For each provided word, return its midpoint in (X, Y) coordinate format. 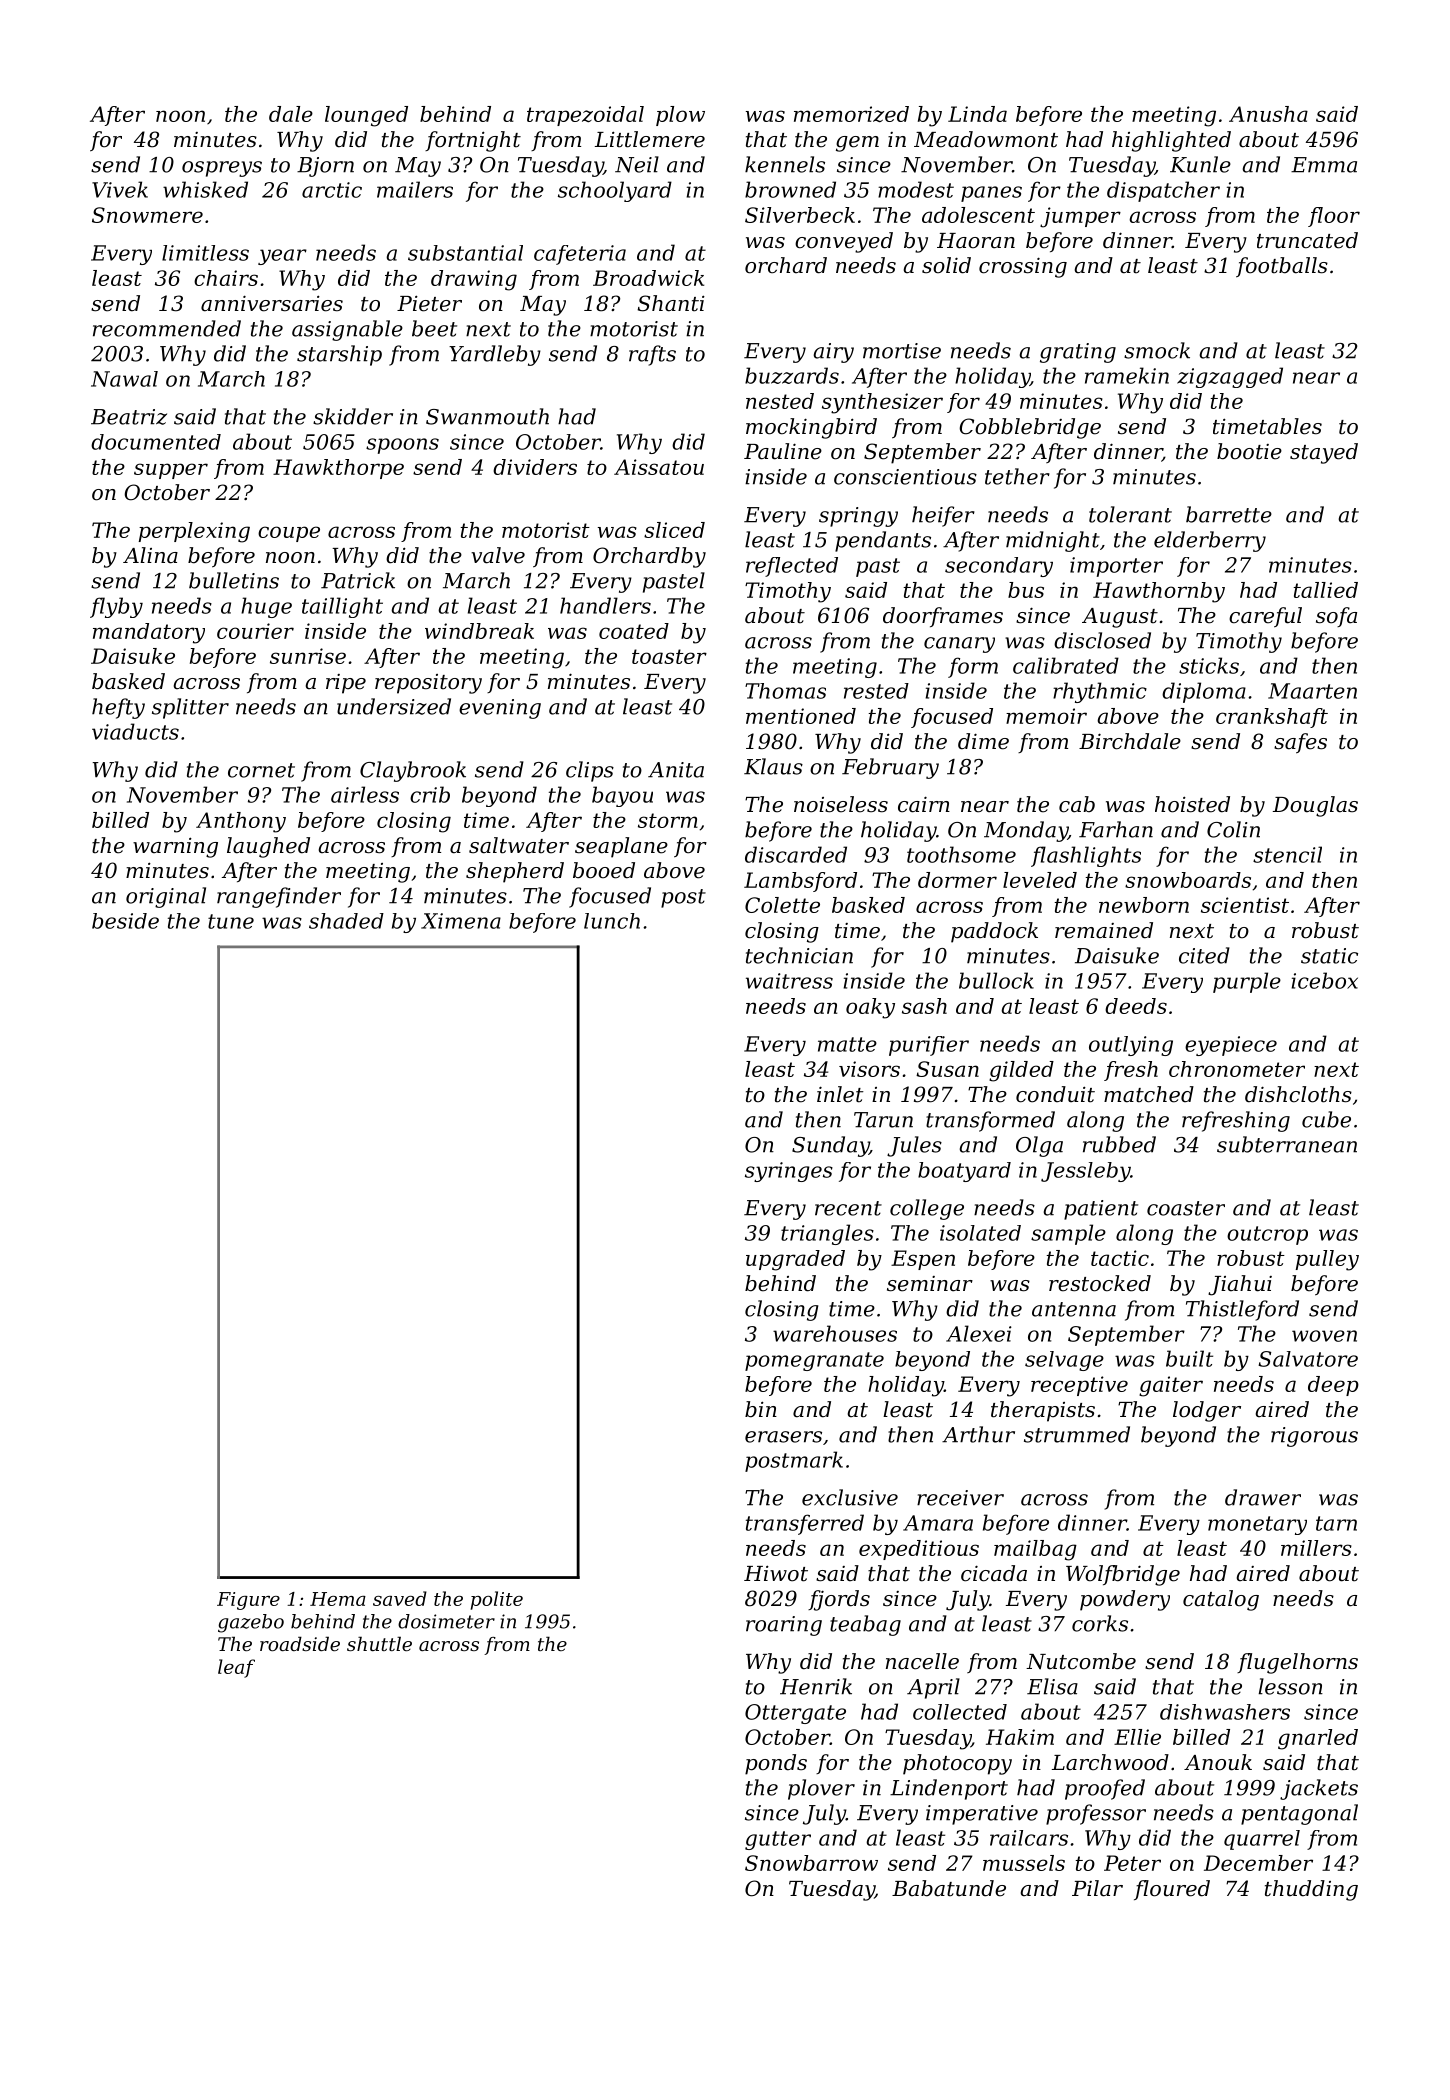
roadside (300, 1643)
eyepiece (1231, 1046)
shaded (346, 921)
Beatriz (129, 417)
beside (125, 921)
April (933, 1688)
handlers (605, 605)
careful (1265, 617)
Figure (248, 1601)
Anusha (1268, 114)
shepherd (515, 872)
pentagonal (1299, 1814)
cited (1204, 955)
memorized (851, 114)
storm (668, 820)
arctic (332, 190)
